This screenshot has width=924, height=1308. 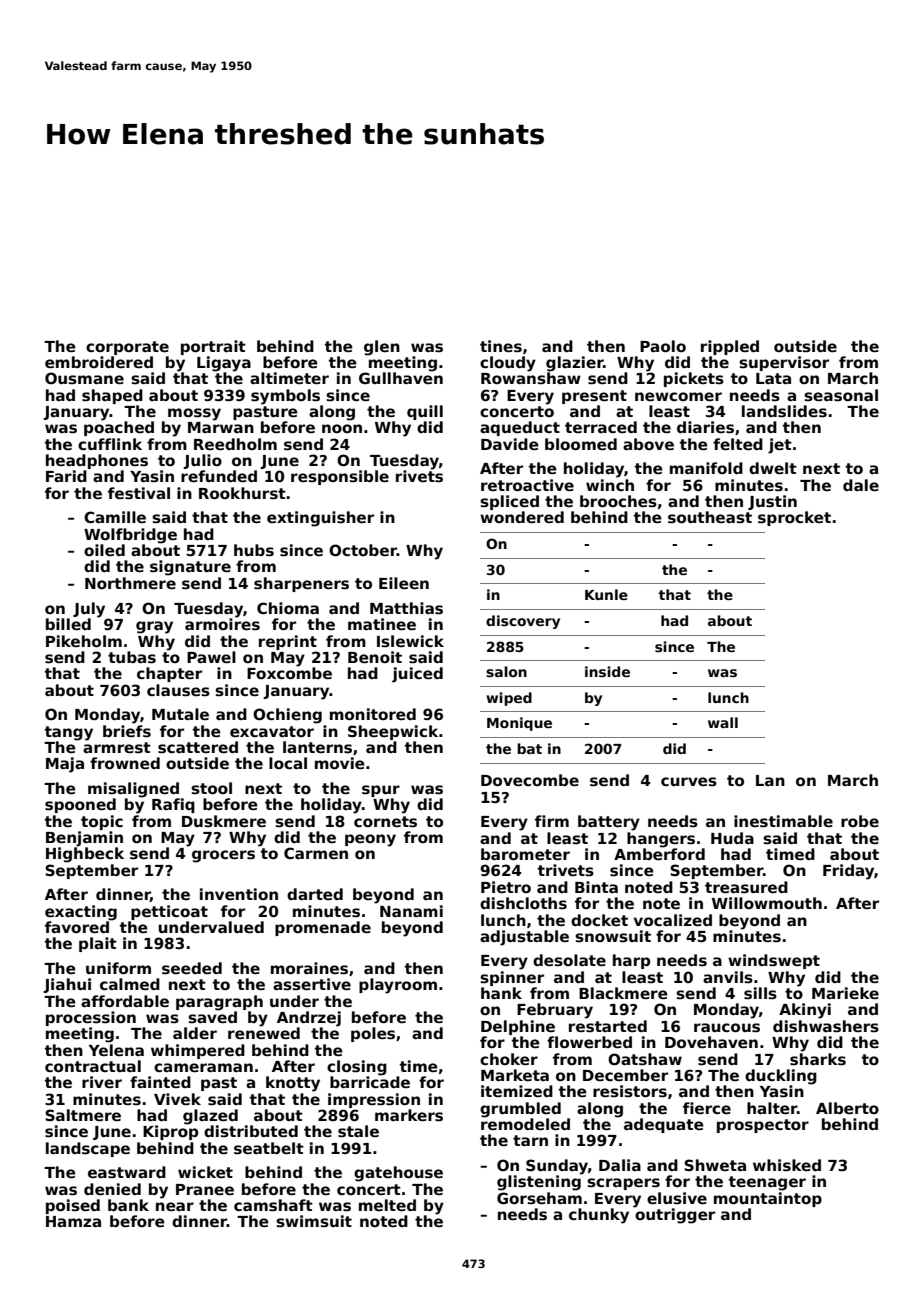 What do you see at coordinates (68, 624) in the screenshot?
I see `billed` at bounding box center [68, 624].
